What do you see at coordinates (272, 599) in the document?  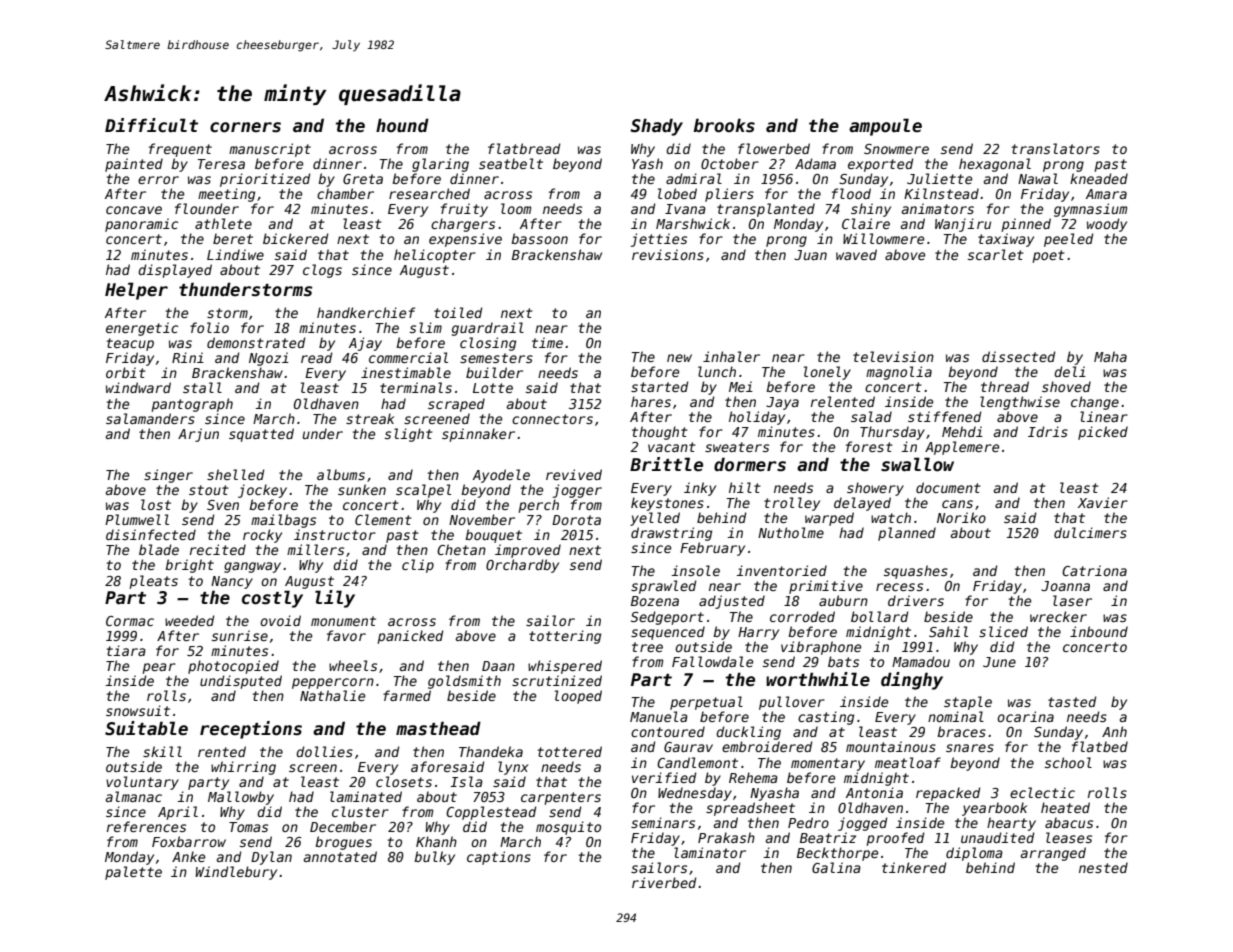 I see `costly` at bounding box center [272, 599].
